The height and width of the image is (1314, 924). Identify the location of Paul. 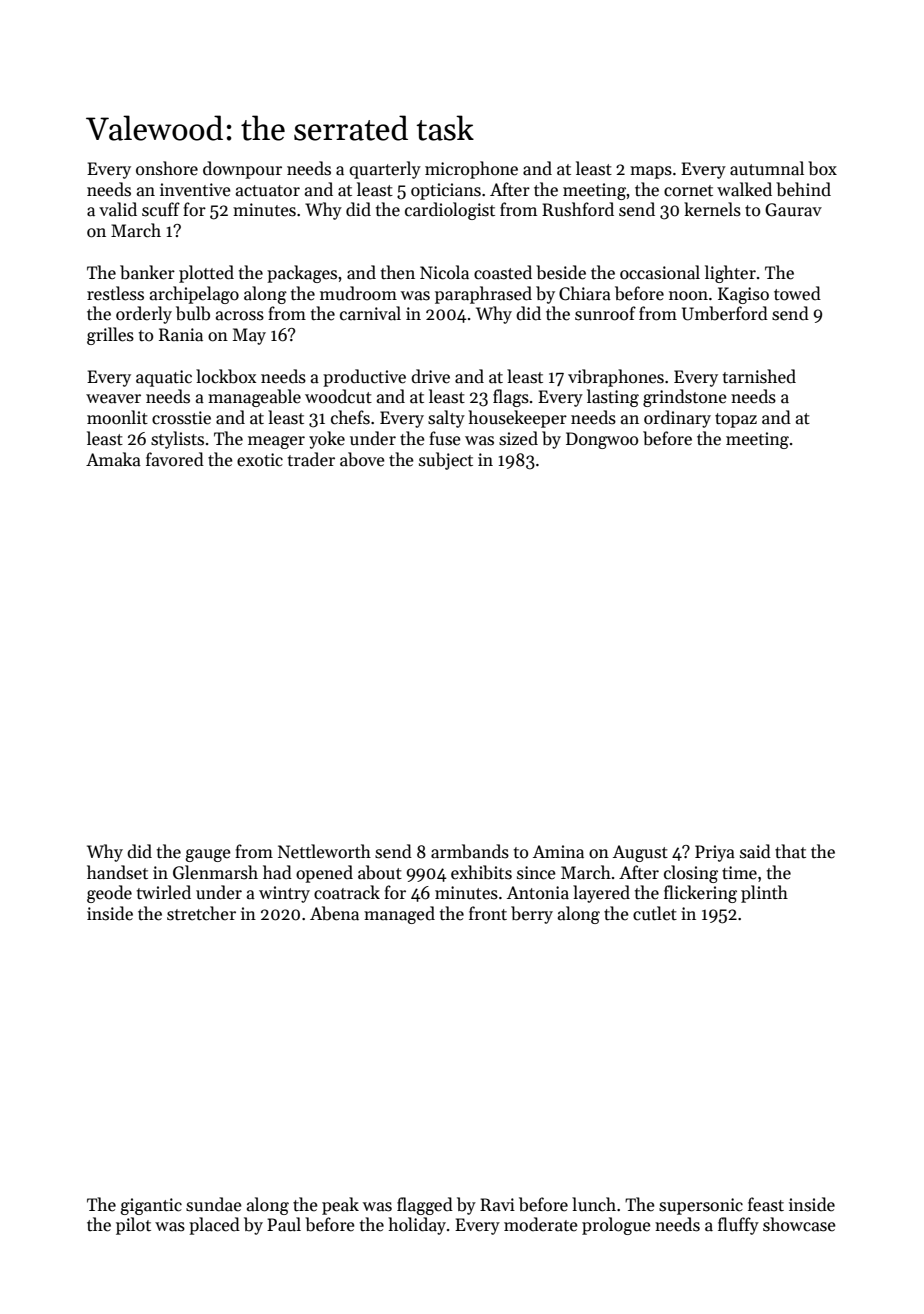
(284, 1224).
